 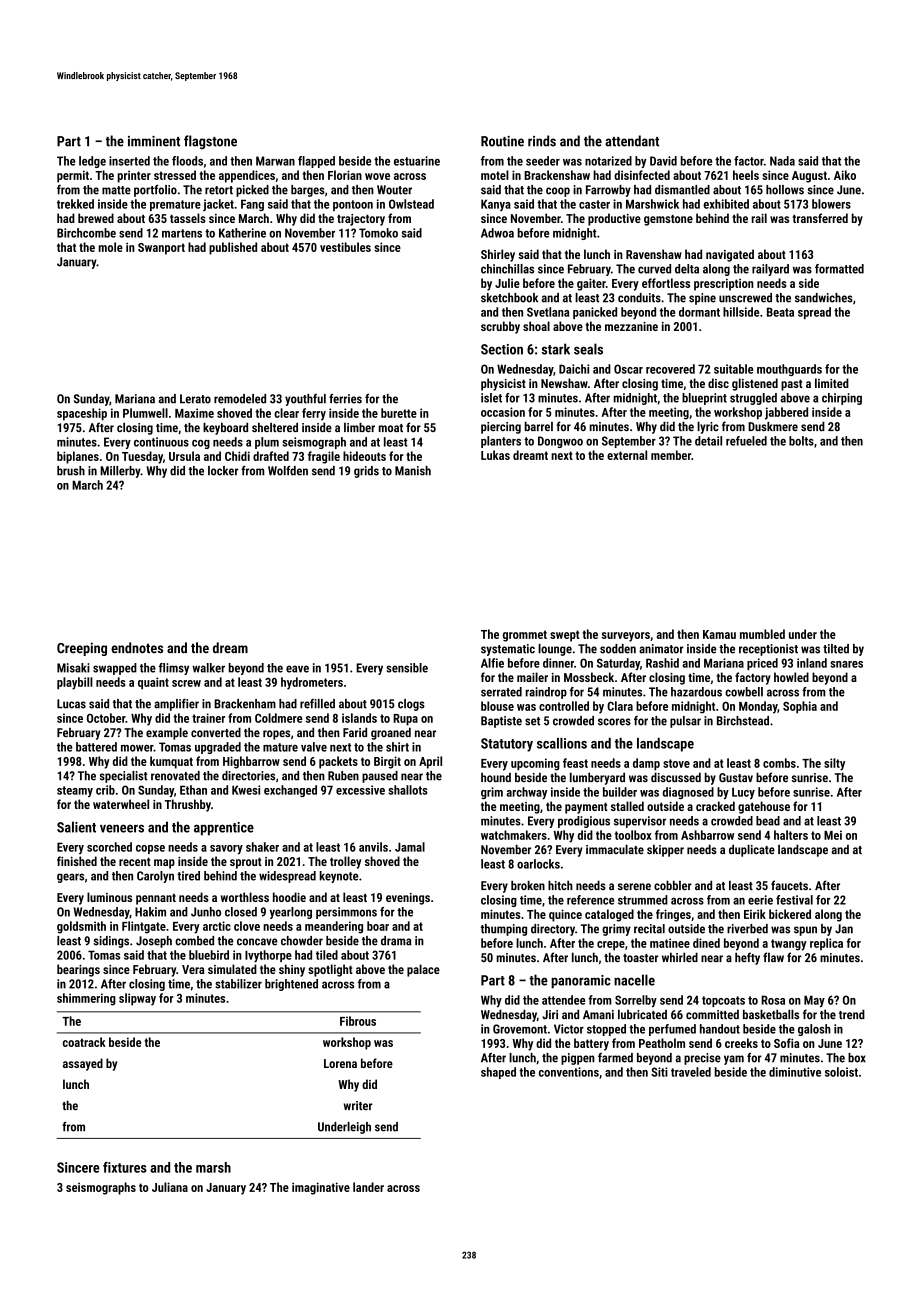 What do you see at coordinates (712, 1014) in the screenshot?
I see `committed` at bounding box center [712, 1014].
